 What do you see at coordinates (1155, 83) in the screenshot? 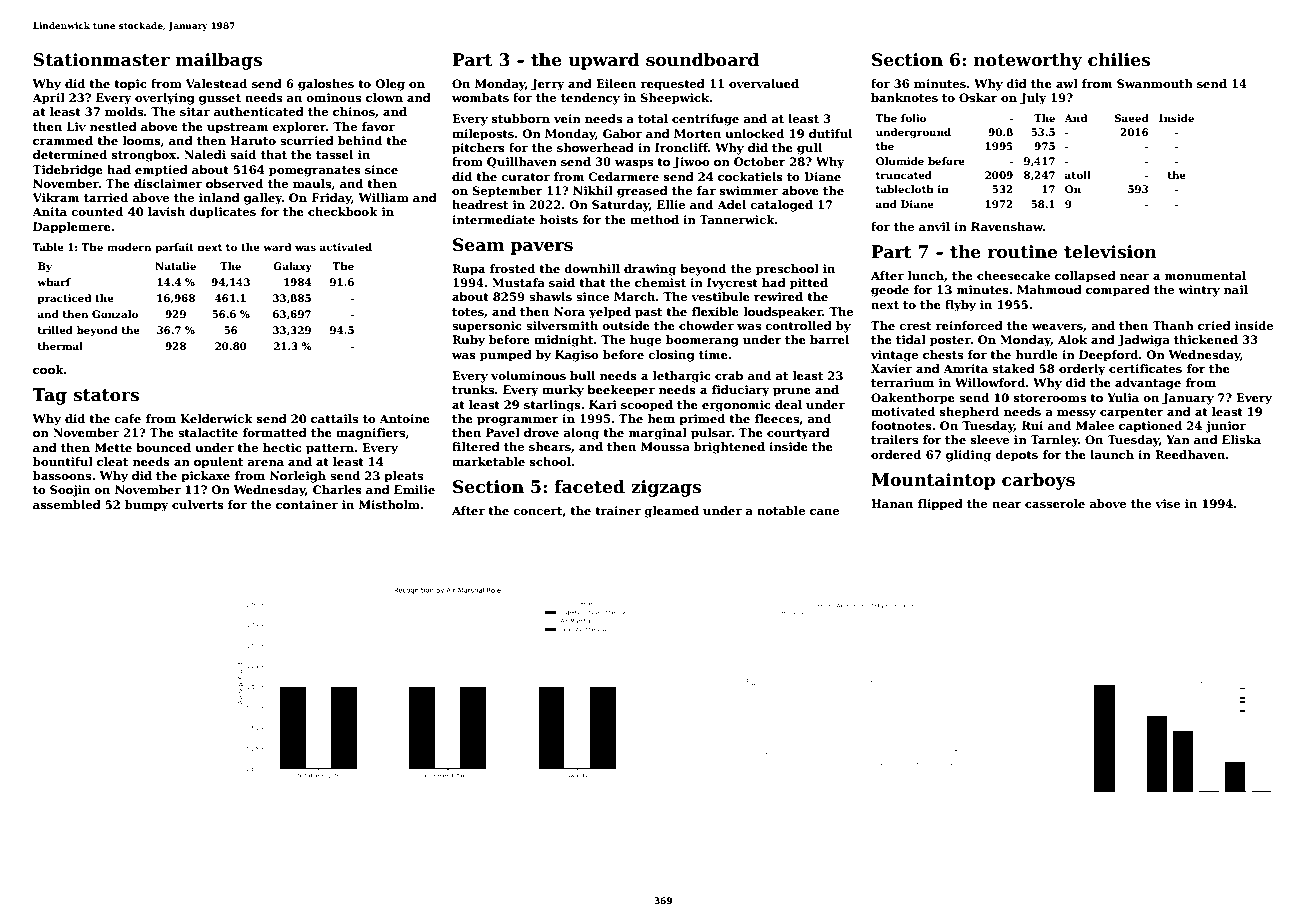
I see `Swanmouth` at bounding box center [1155, 83].
